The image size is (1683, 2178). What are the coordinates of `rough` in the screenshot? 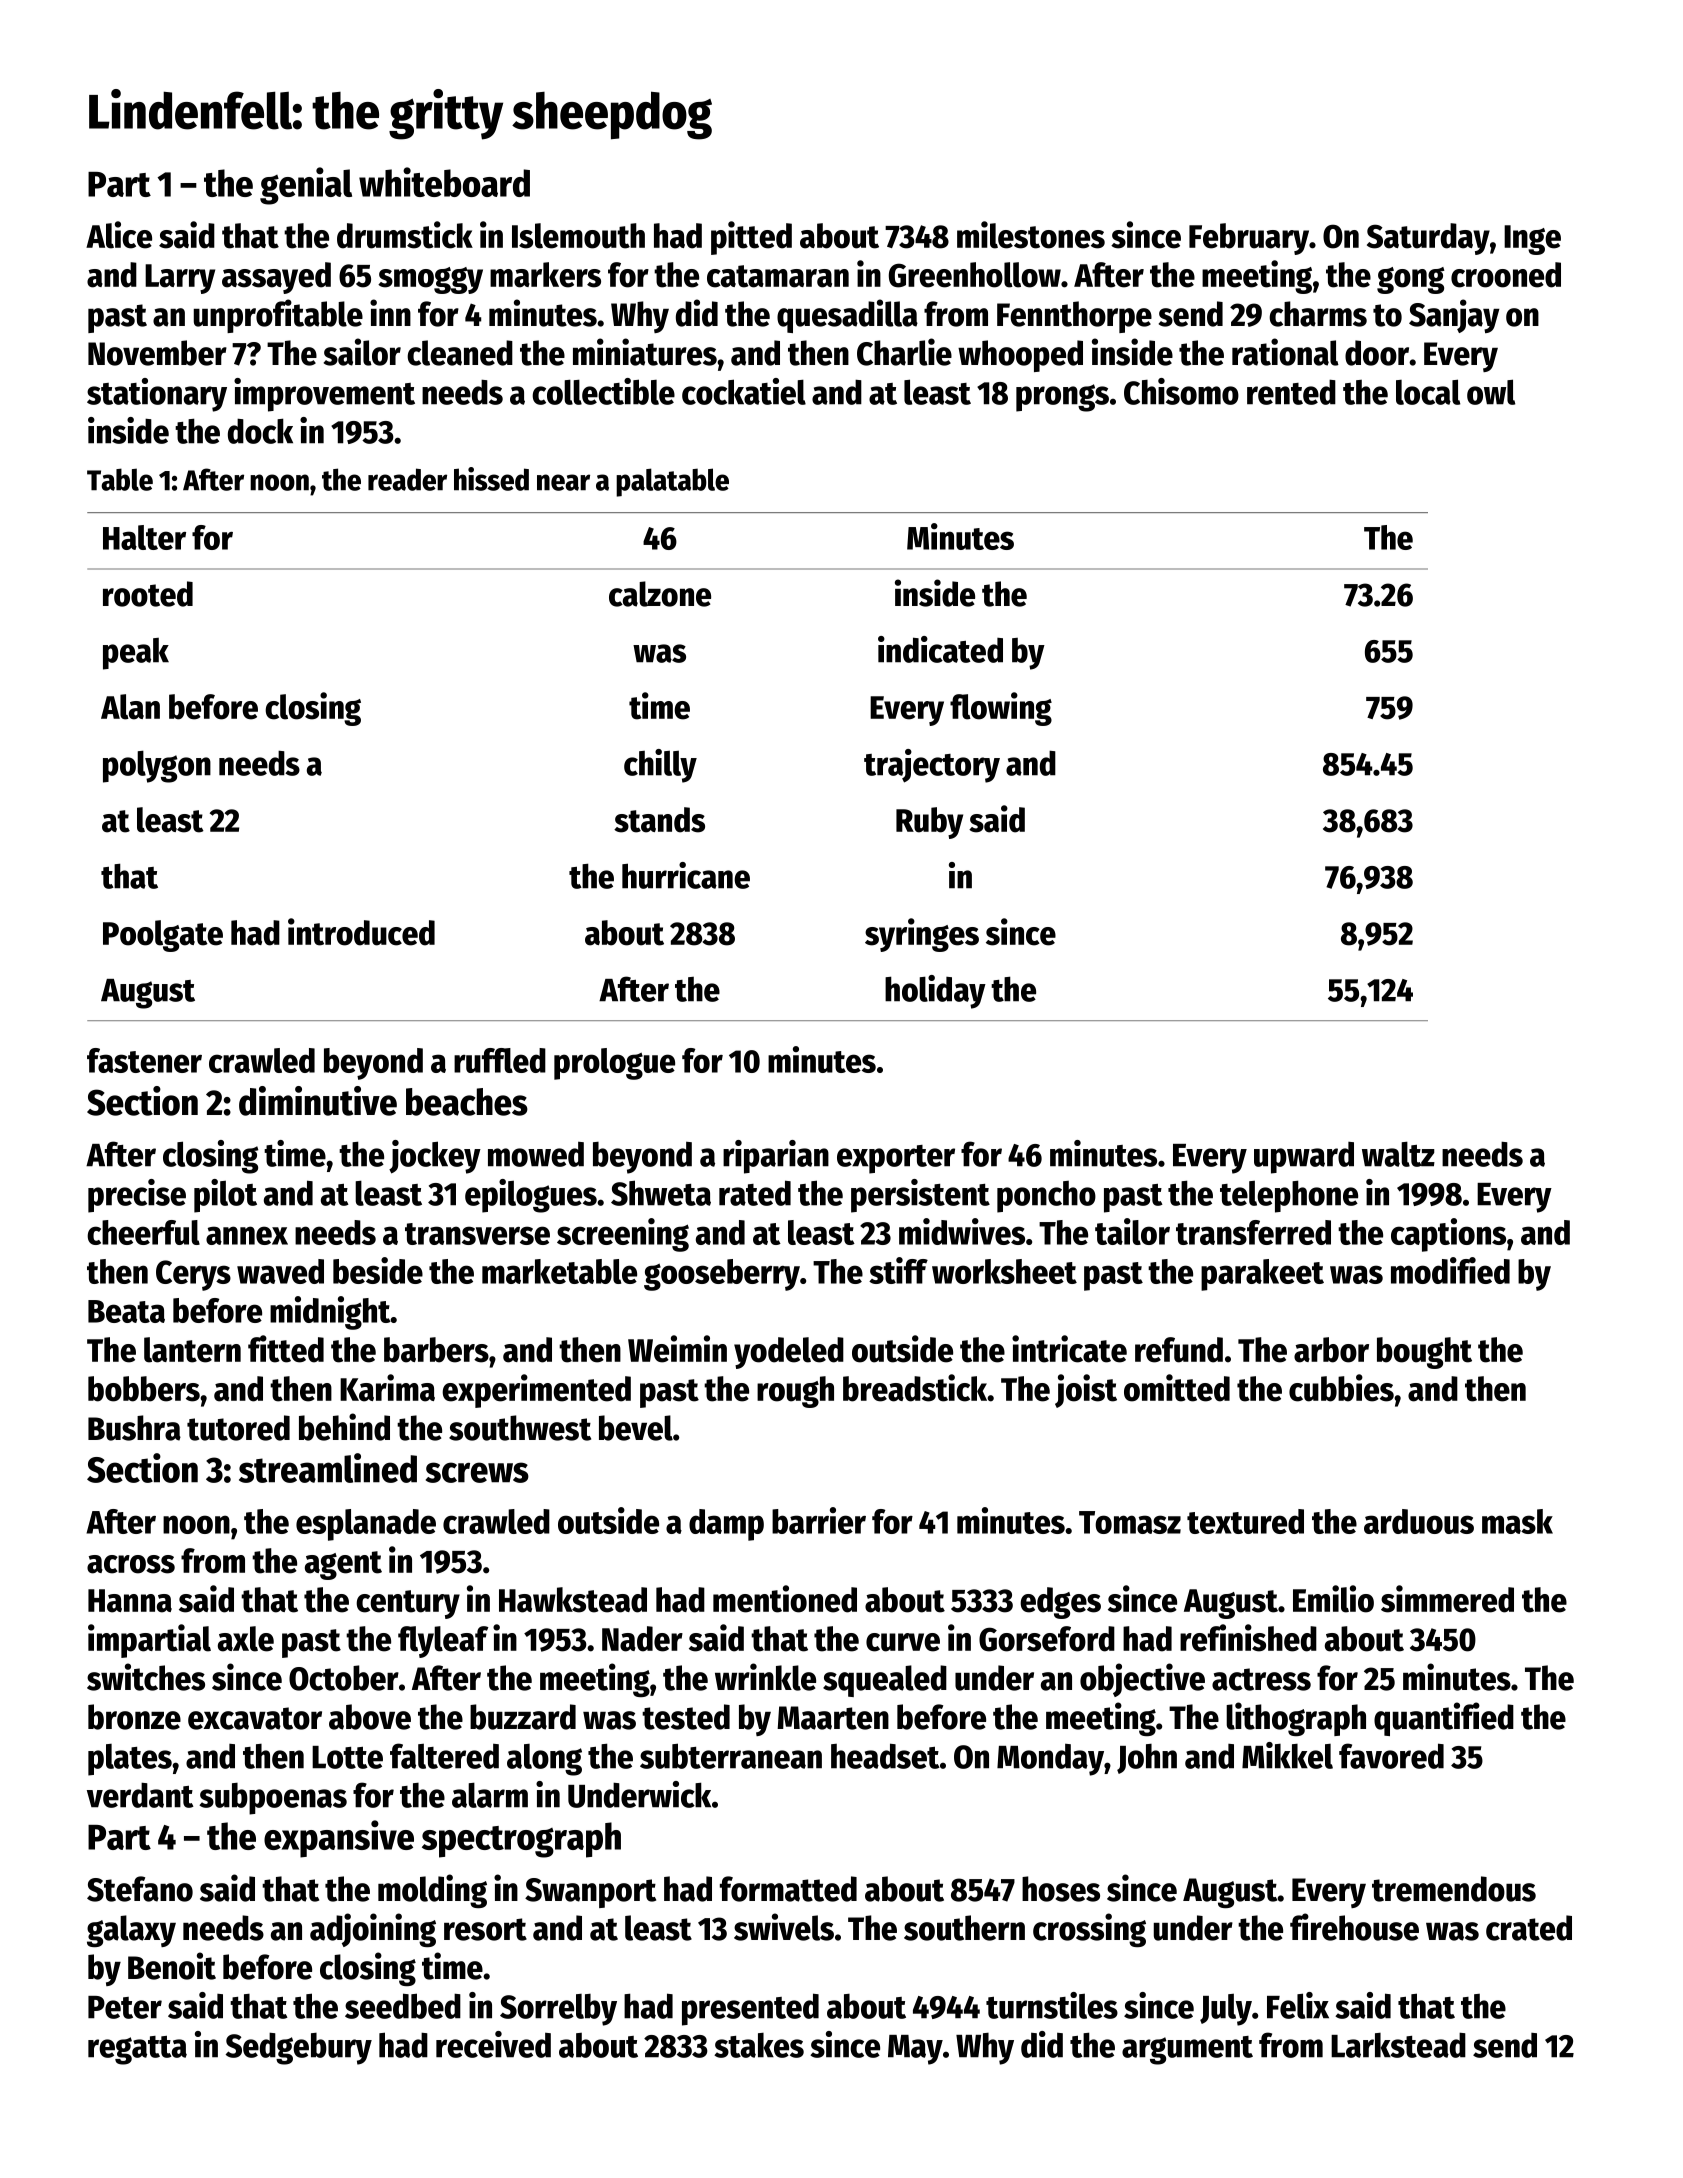 It's located at (795, 1392).
